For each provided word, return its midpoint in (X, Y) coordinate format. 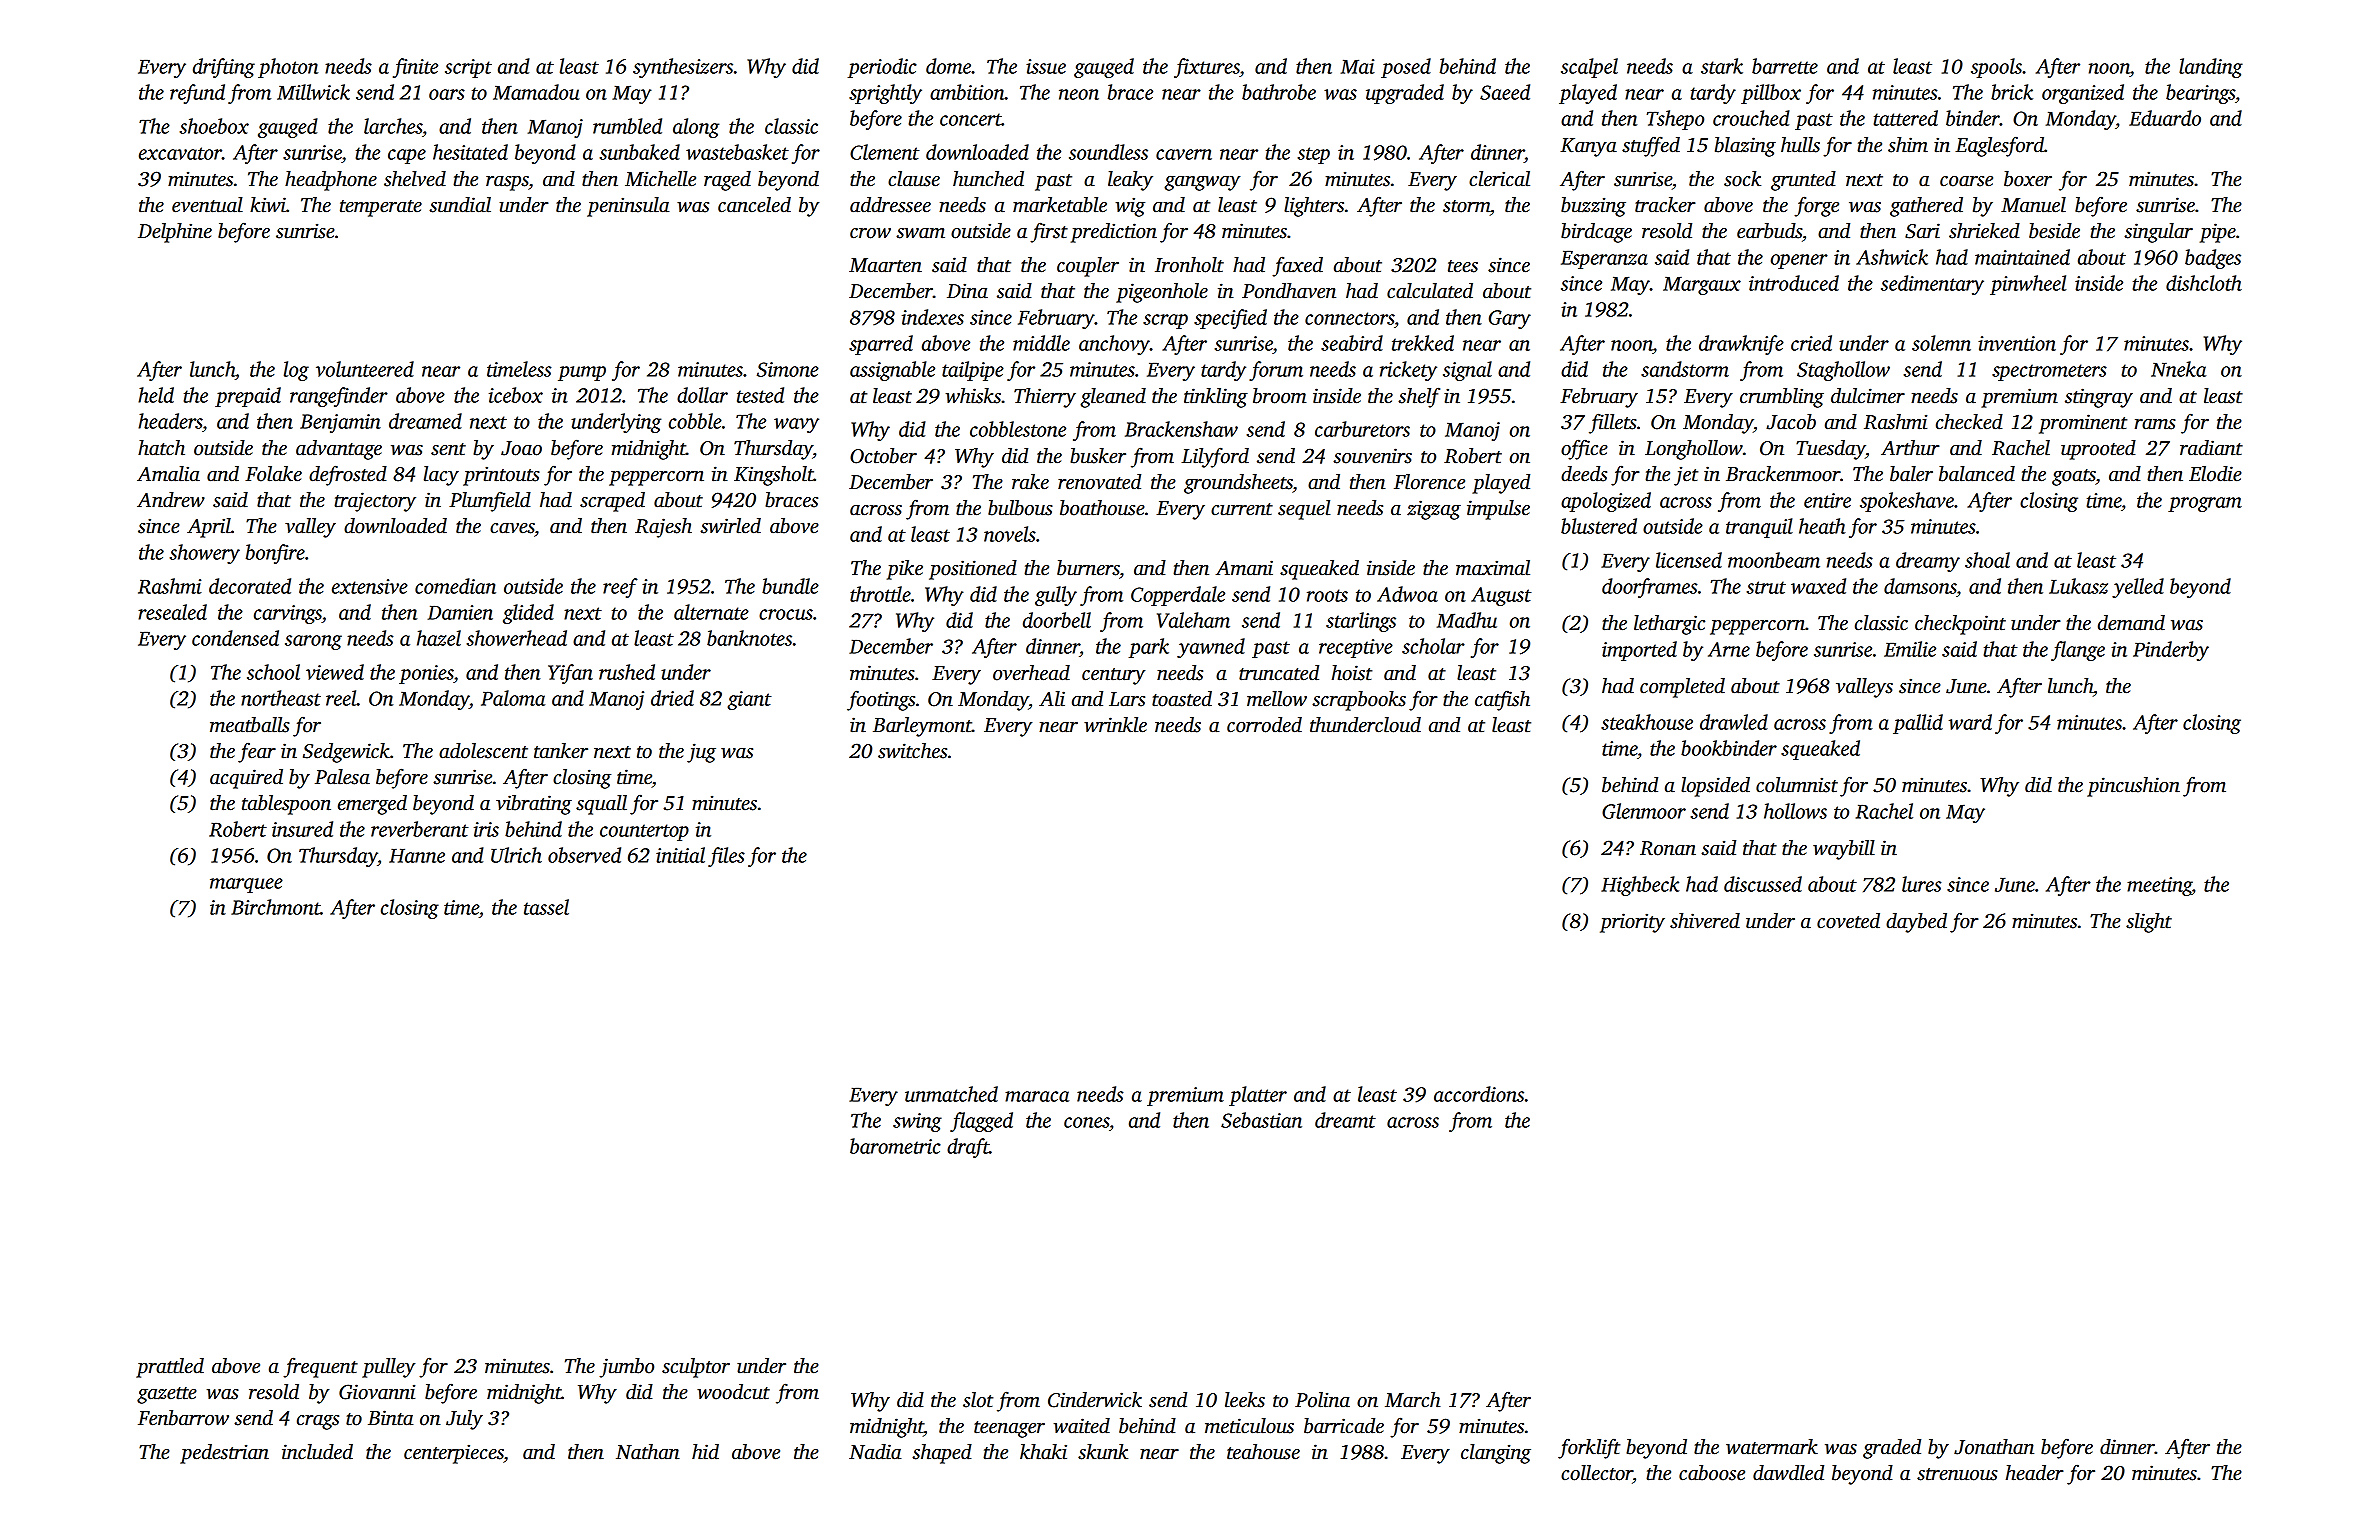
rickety (1408, 371)
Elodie (2215, 474)
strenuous (1957, 1474)
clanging (1496, 1454)
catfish (1502, 700)
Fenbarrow (183, 1418)
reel (341, 698)
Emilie (1910, 649)
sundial (460, 205)
